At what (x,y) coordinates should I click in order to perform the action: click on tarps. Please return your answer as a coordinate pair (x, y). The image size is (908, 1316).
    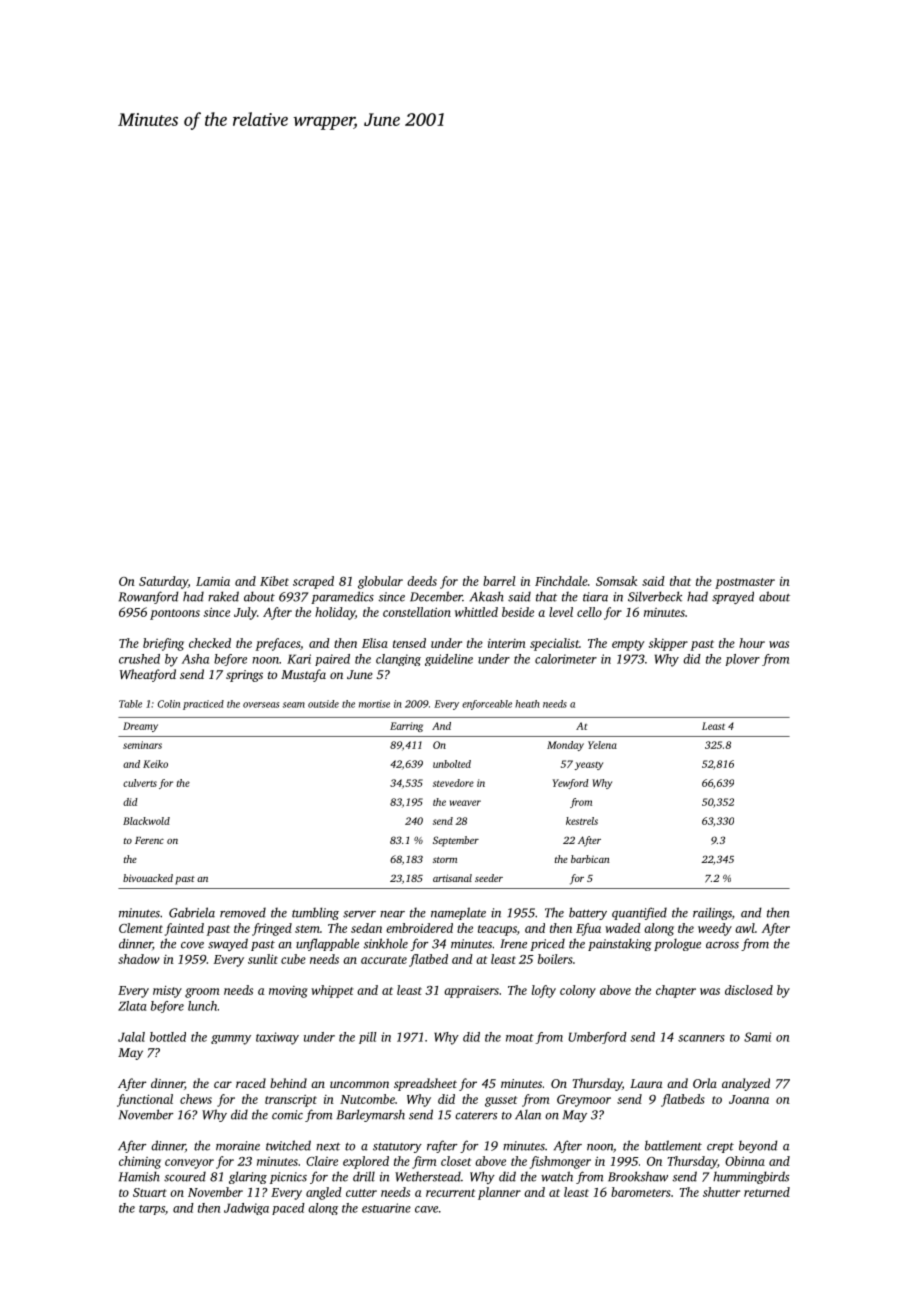
    Looking at the image, I should click on (152, 1210).
